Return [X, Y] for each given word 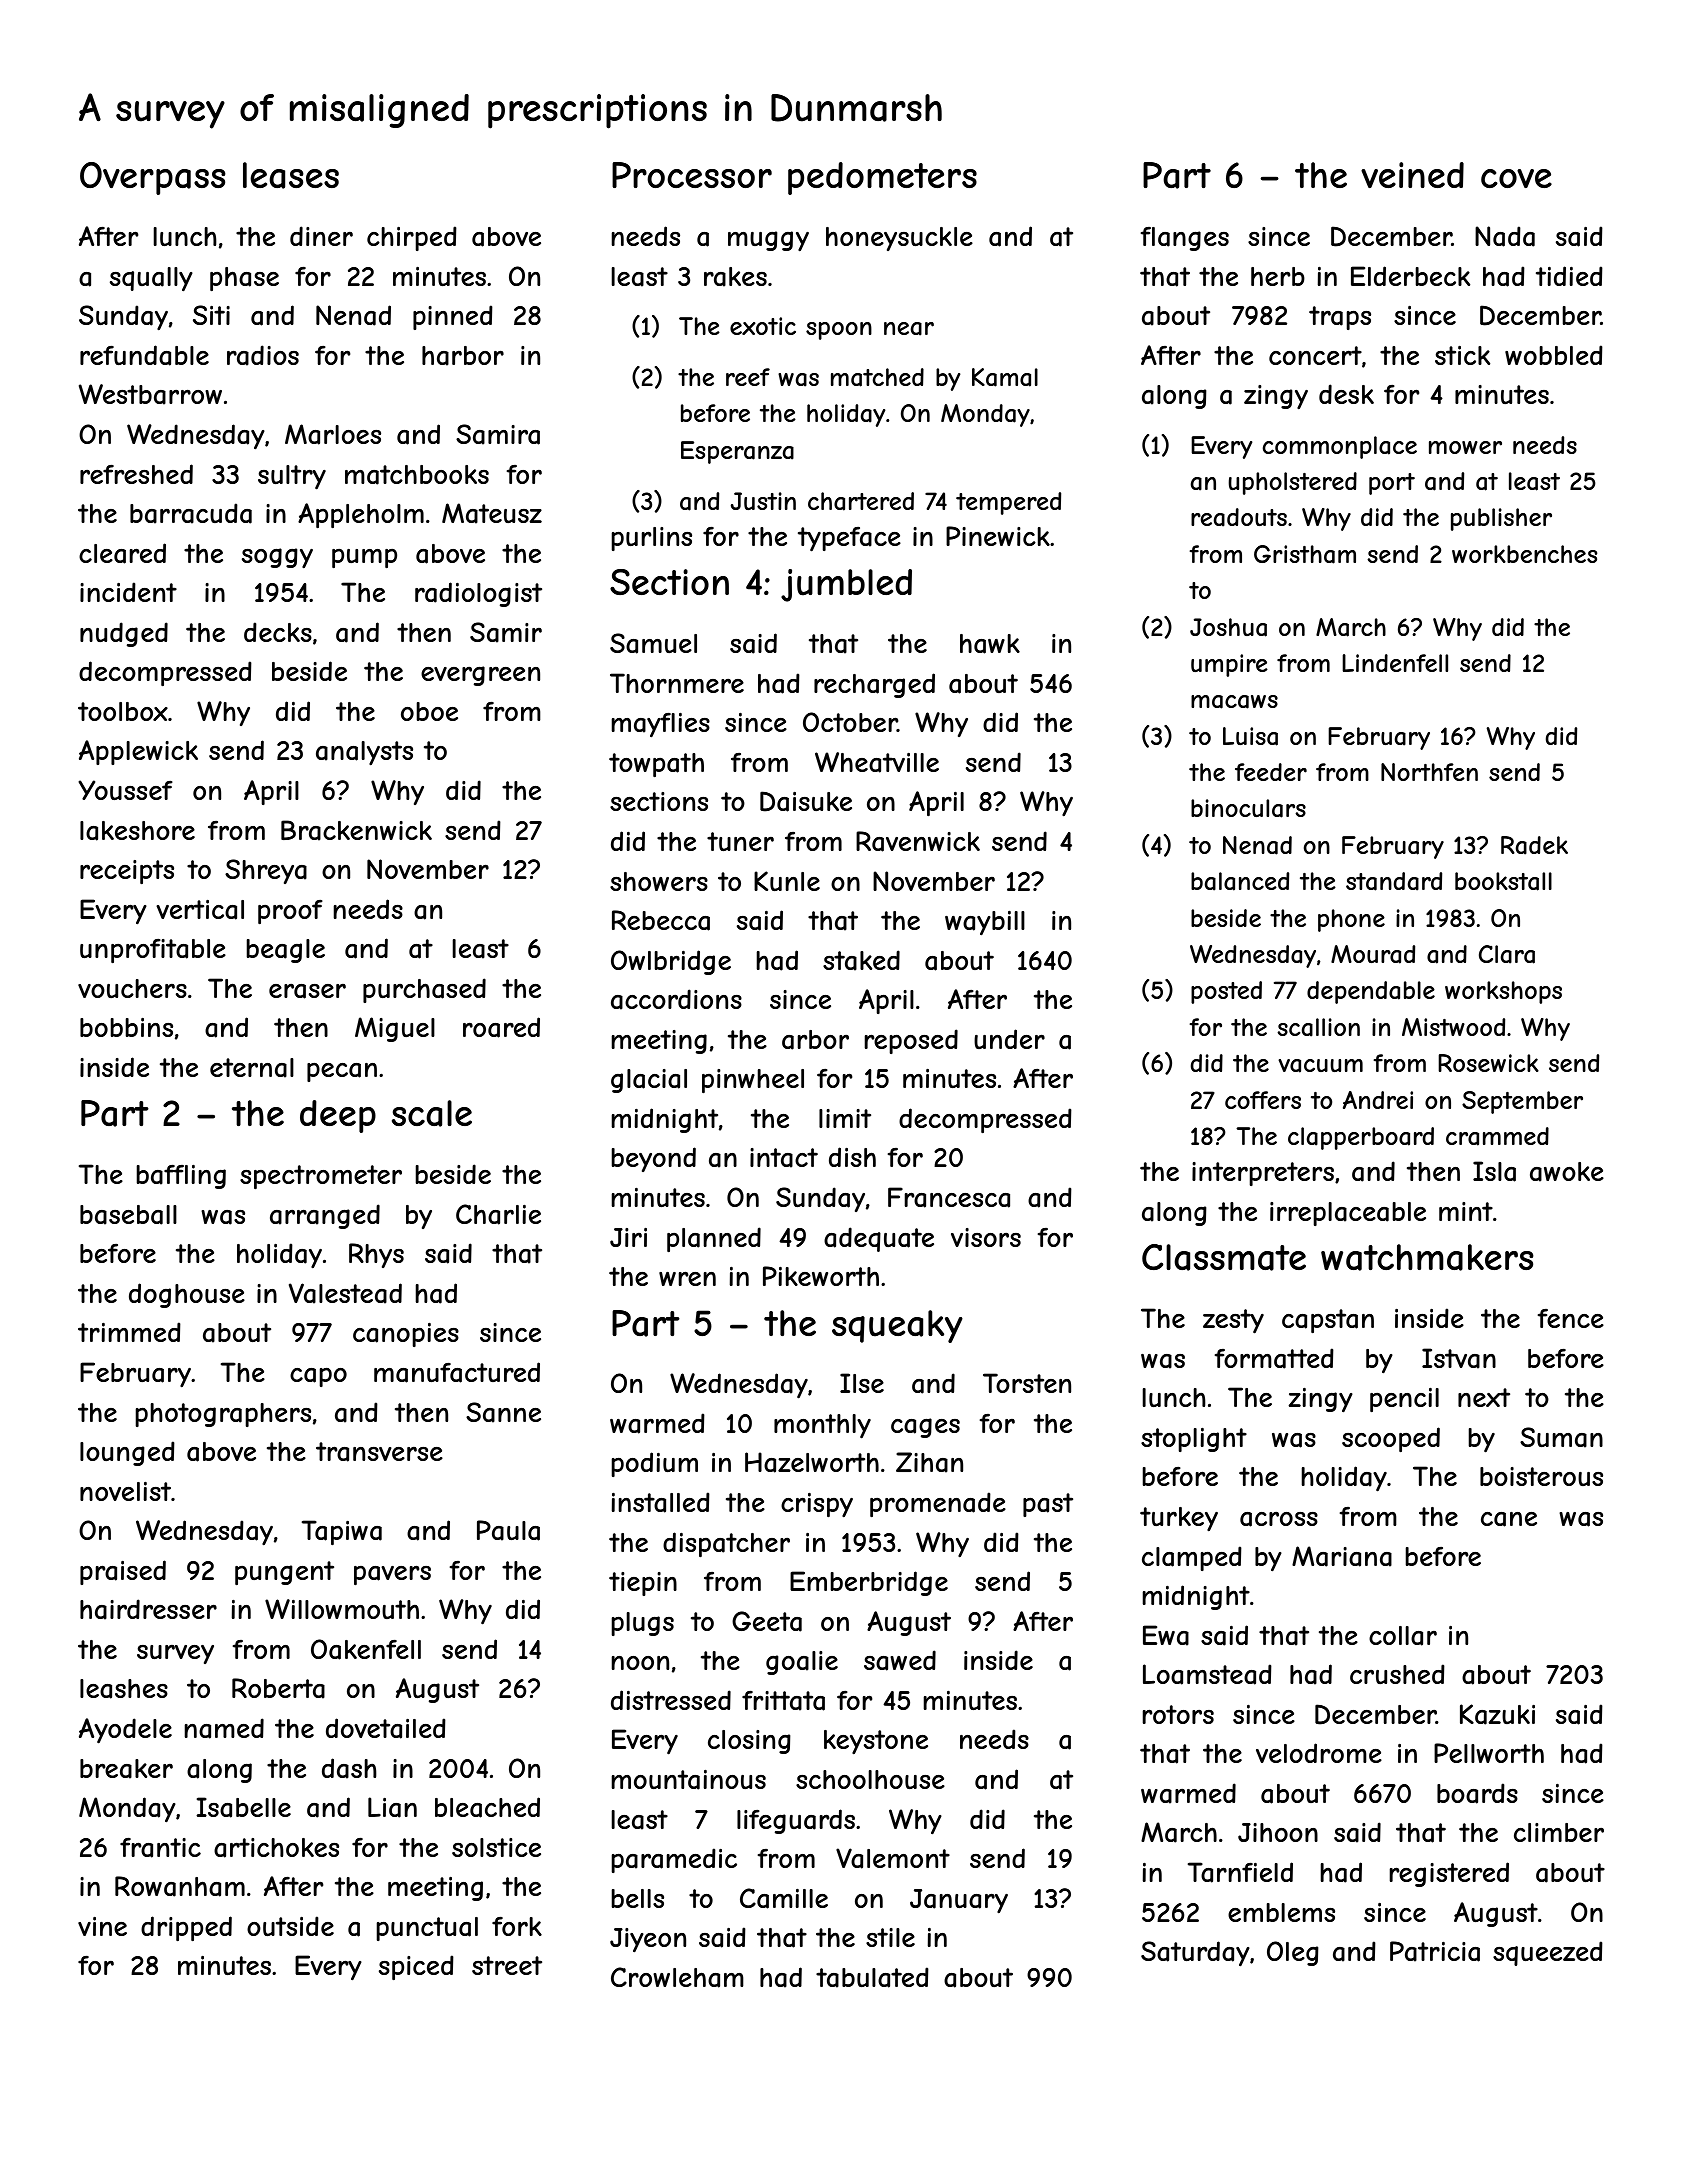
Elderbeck [1410, 276]
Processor [692, 175]
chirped [412, 238]
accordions [676, 999]
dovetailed [386, 1728]
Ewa [1166, 1635]
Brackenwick [356, 830]
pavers [392, 1575]
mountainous [689, 1780]
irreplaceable [1348, 1214]
